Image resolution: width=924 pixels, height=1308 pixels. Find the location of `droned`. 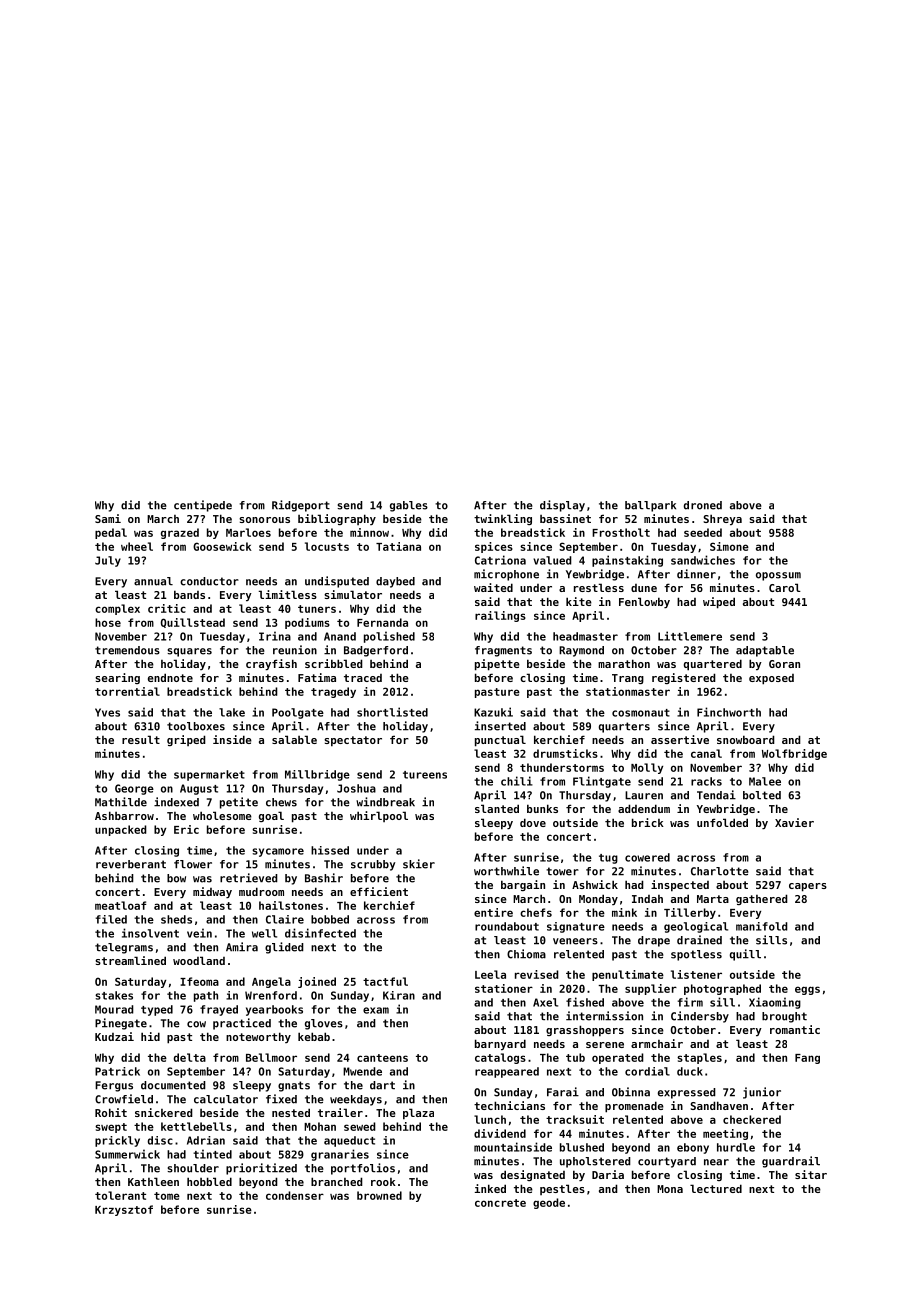

droned is located at coordinates (703, 505).
